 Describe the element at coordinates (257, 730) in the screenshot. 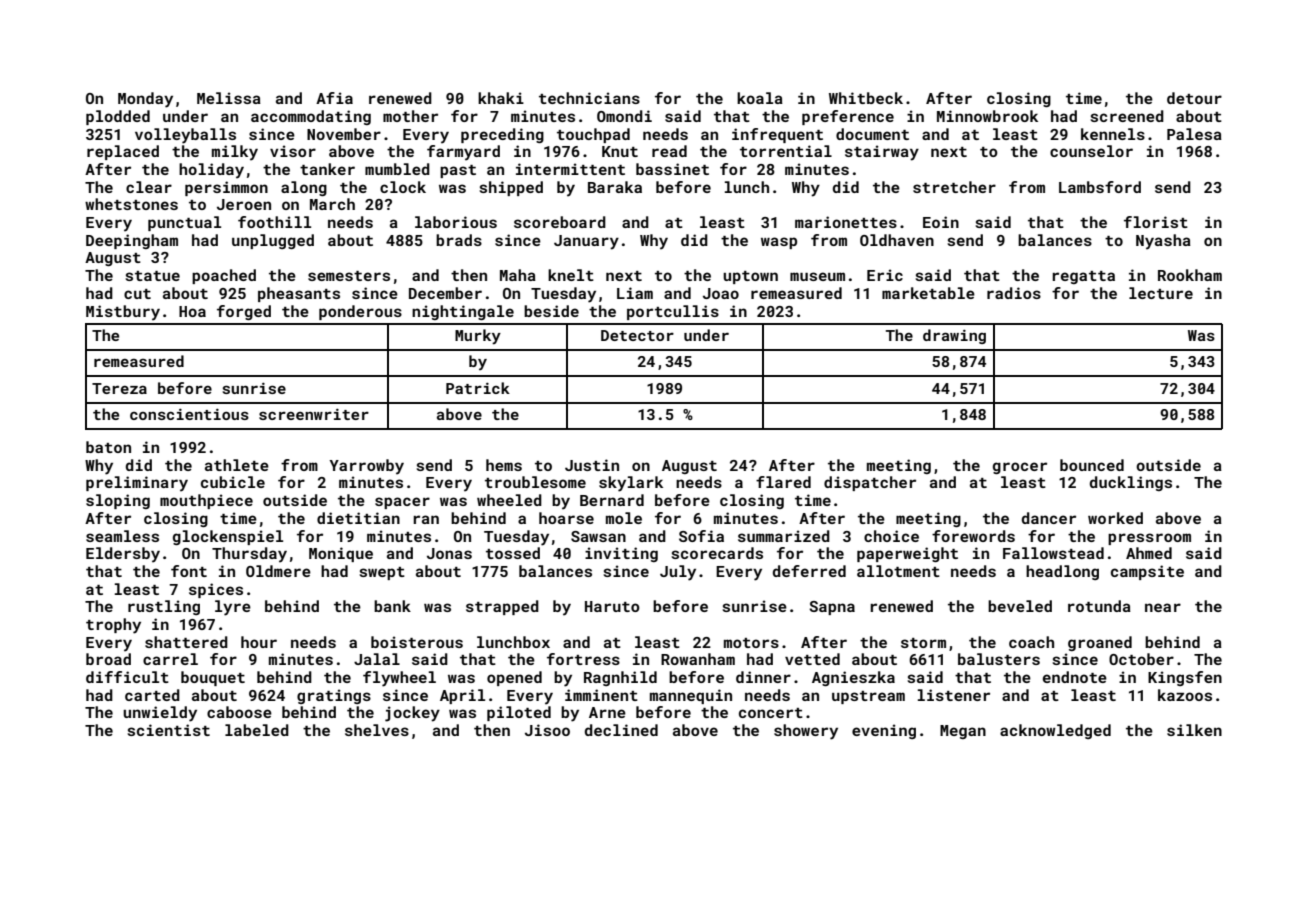

I see `labeled` at that location.
